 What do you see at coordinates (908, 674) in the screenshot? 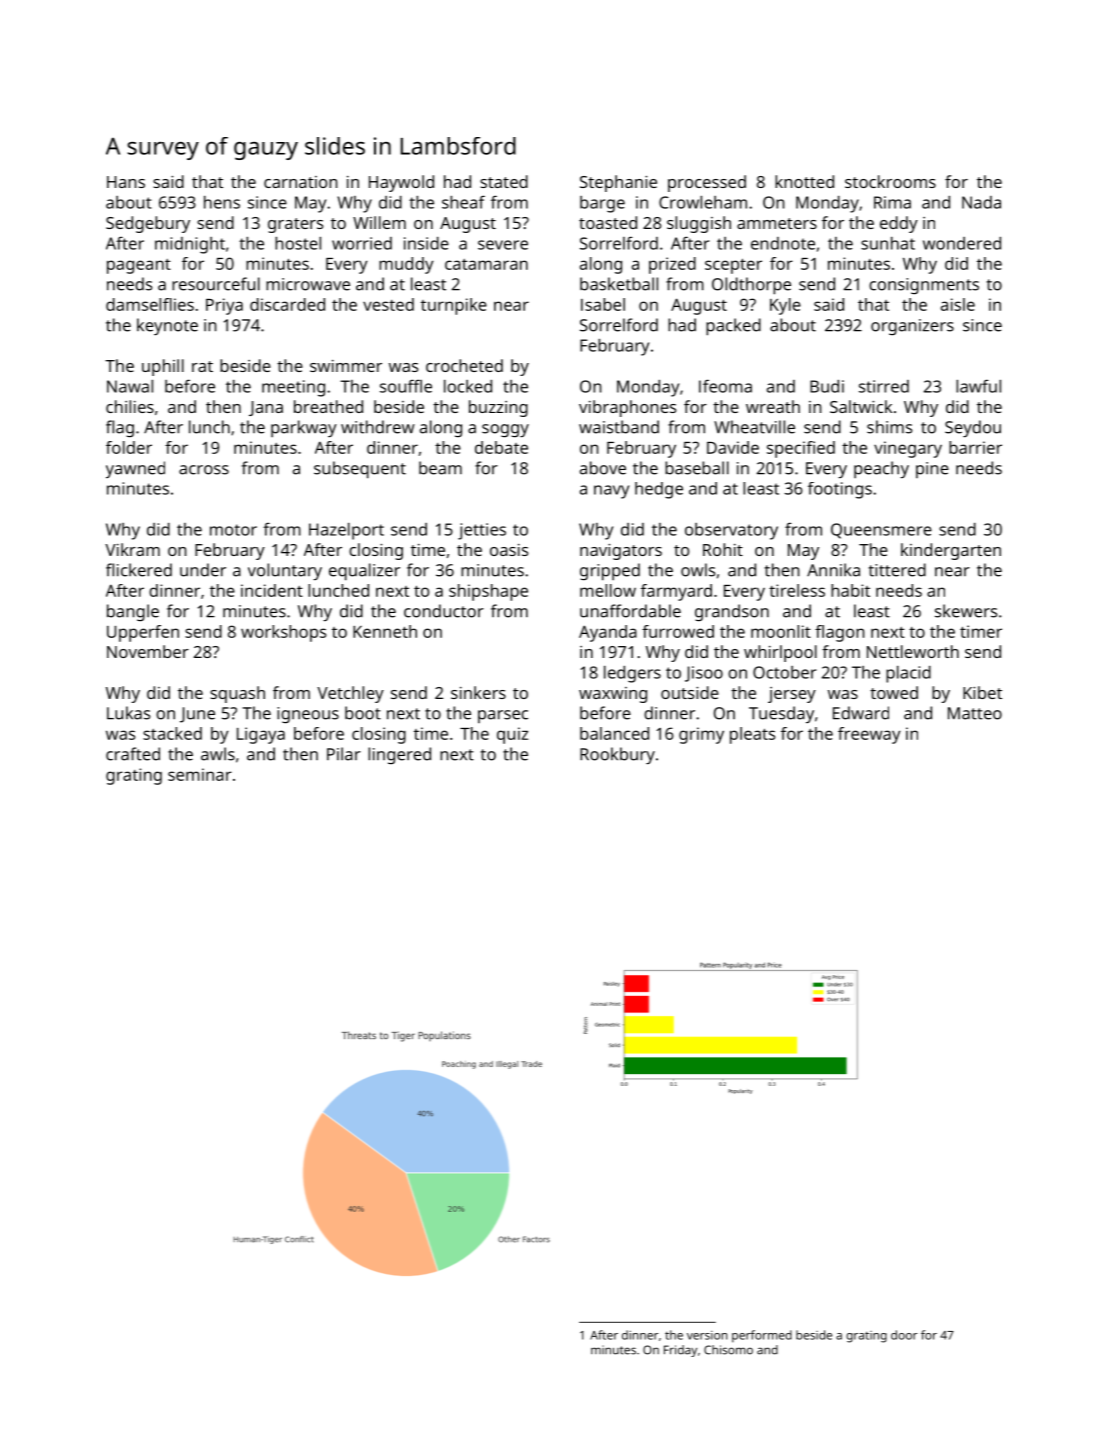
I see `placid` at bounding box center [908, 674].
